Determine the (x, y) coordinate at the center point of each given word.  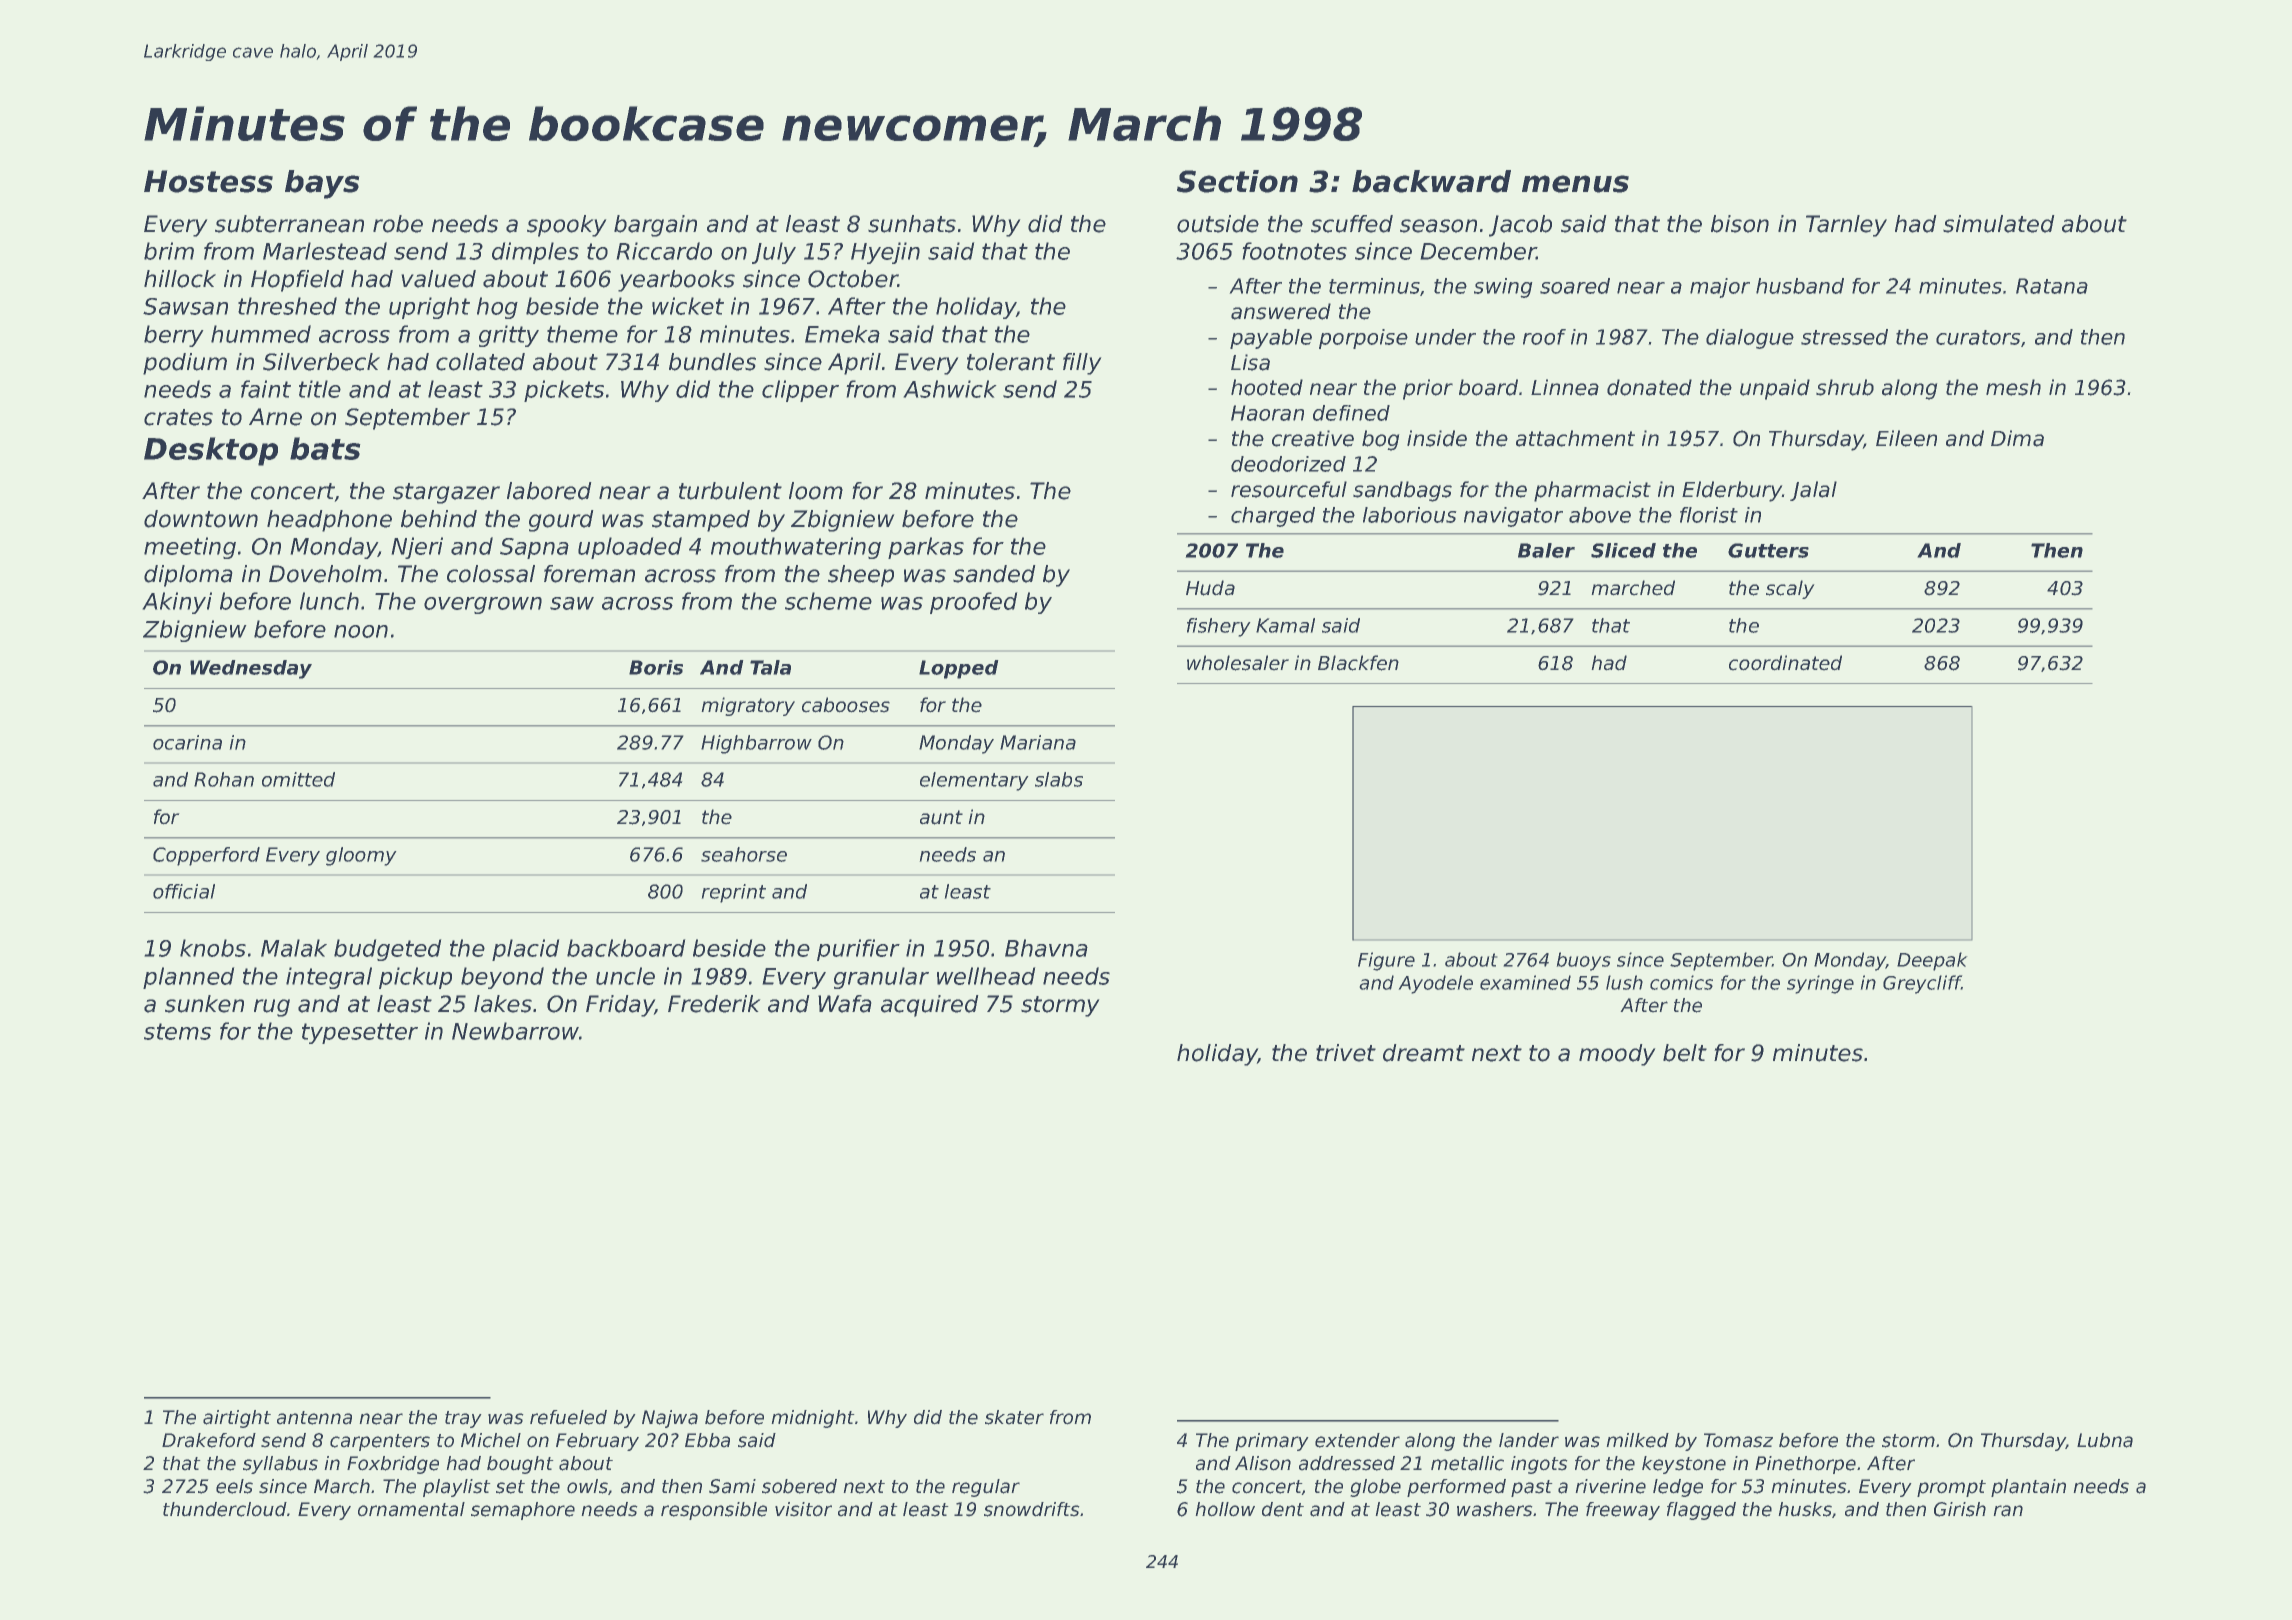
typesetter (360, 1033)
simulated (1999, 224)
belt (1685, 1053)
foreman (589, 574)
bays (322, 184)
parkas (926, 548)
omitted (298, 779)
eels (234, 1486)
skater (1014, 1417)
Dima (2017, 438)
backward (1431, 181)
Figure (1386, 961)
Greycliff (1922, 984)
